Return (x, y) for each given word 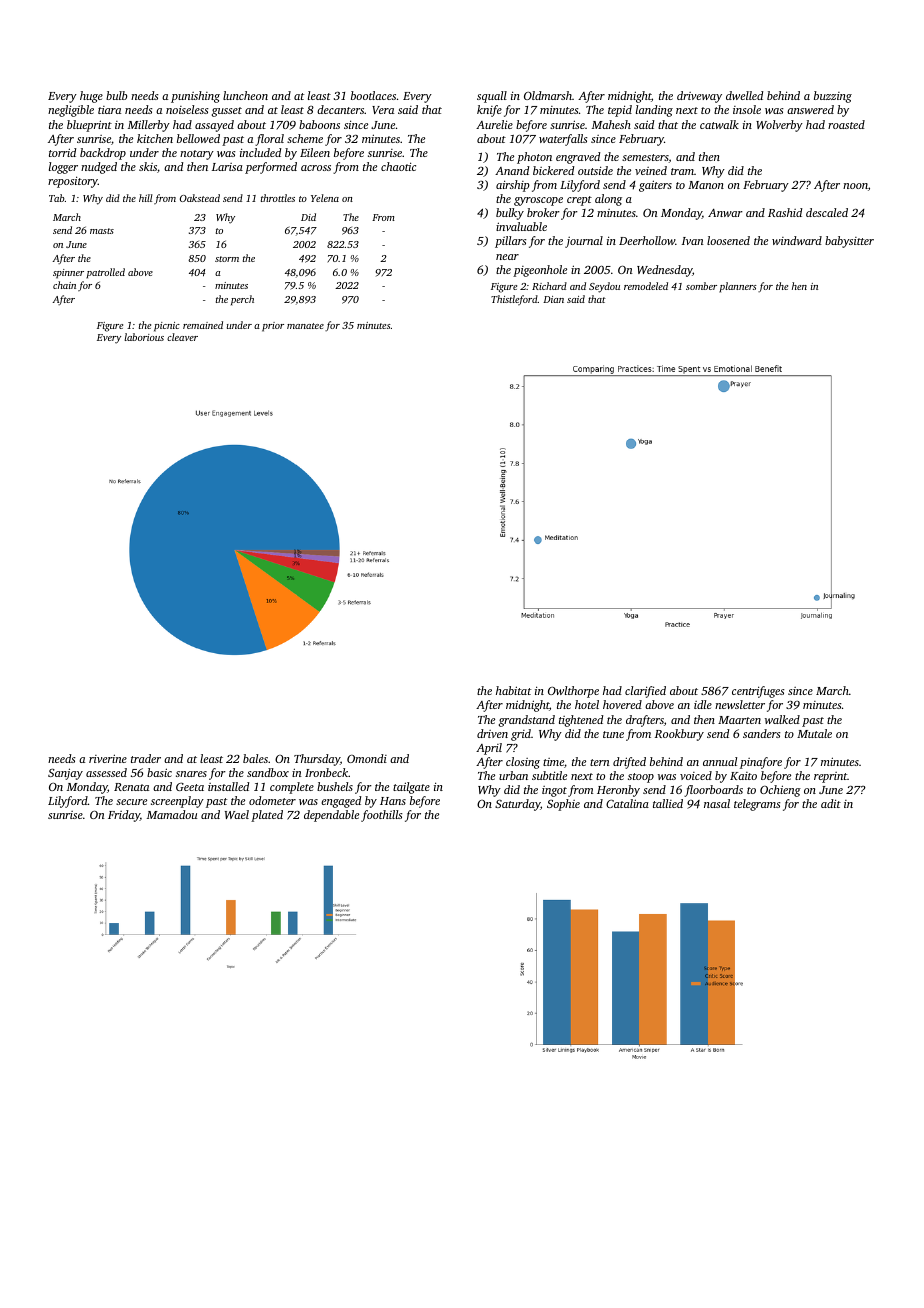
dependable (331, 816)
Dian (553, 299)
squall (492, 97)
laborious (144, 337)
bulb (116, 95)
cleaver (182, 337)
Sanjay (65, 774)
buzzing (833, 97)
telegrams (757, 805)
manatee (305, 326)
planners (738, 287)
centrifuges (758, 692)
